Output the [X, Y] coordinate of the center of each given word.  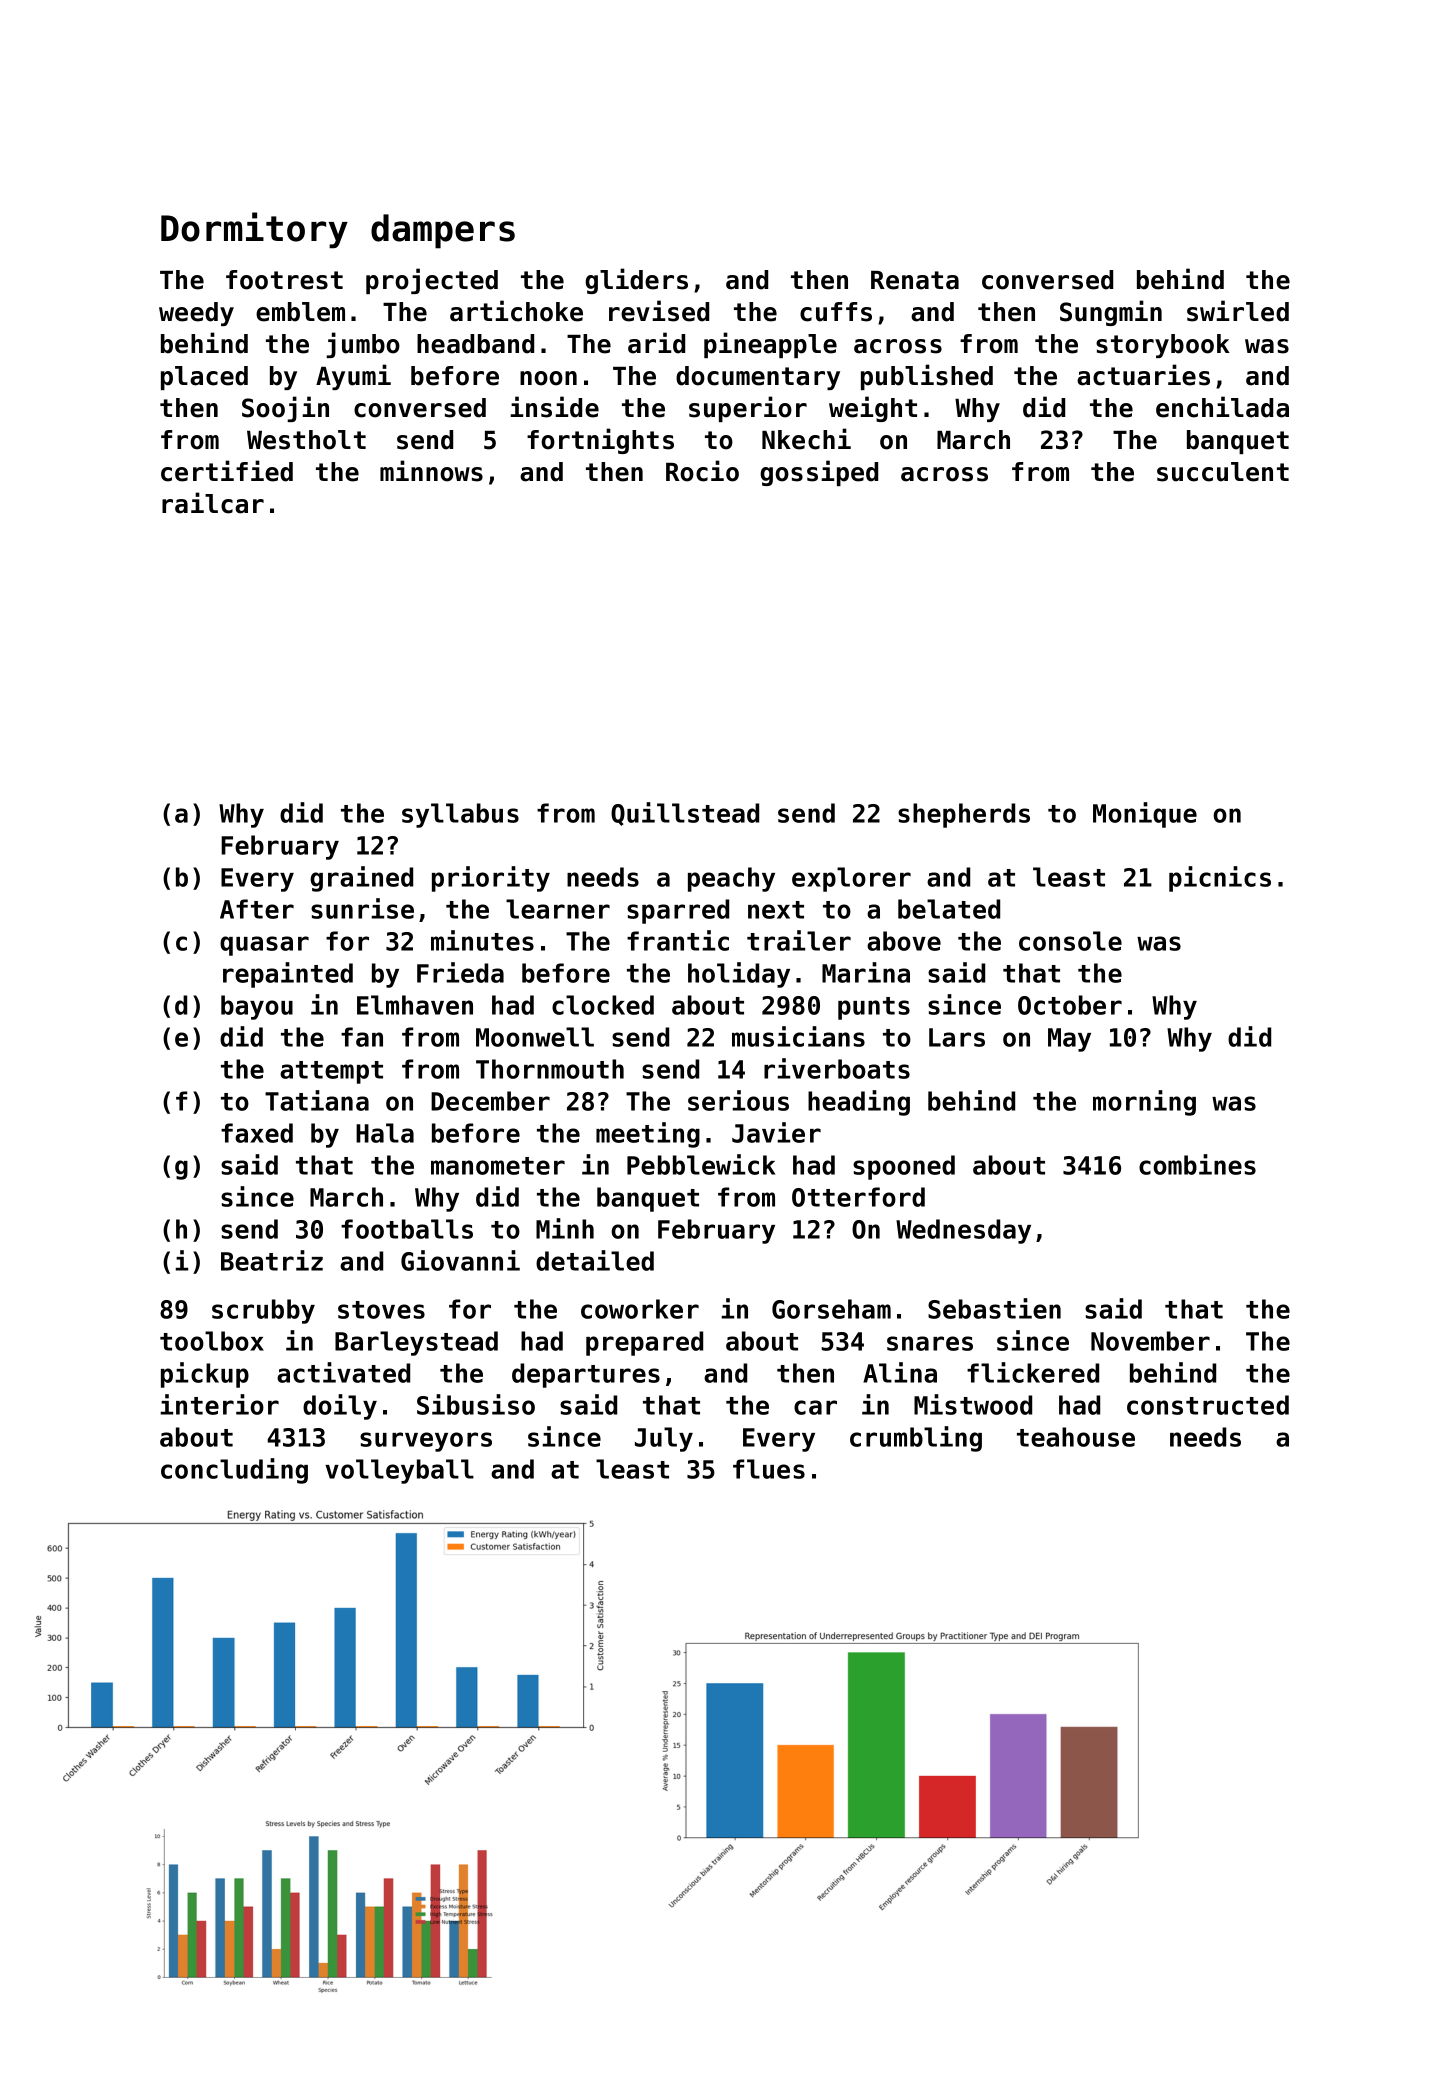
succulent [1223, 472]
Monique [1145, 815]
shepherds [964, 815]
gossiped [819, 473]
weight [873, 409]
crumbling [916, 1439]
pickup [205, 1375]
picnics [1220, 879]
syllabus [460, 815]
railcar [213, 503]
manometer [498, 1166]
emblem [300, 312]
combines [1197, 1164]
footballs [407, 1229]
